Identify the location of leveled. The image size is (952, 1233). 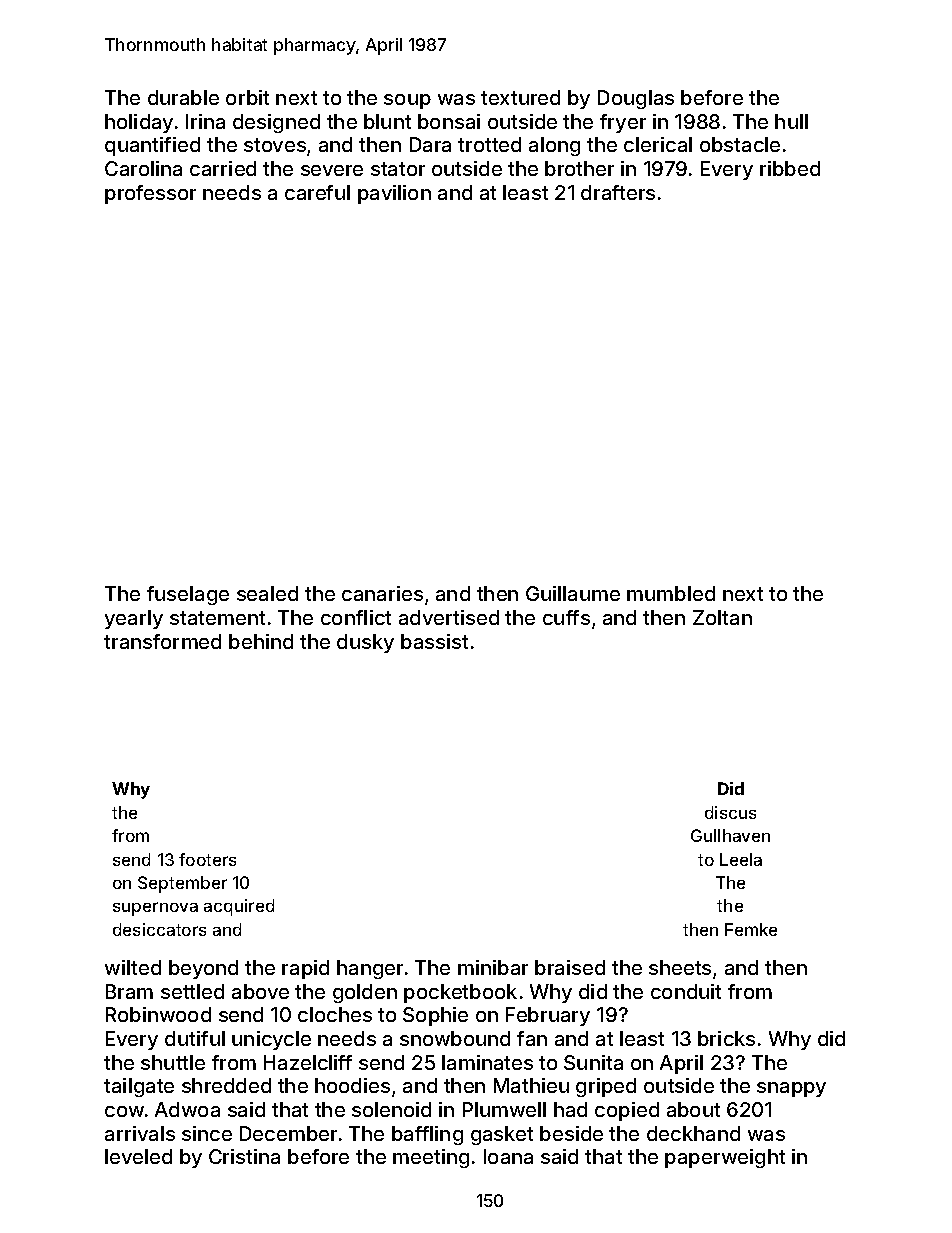
(138, 1156).
